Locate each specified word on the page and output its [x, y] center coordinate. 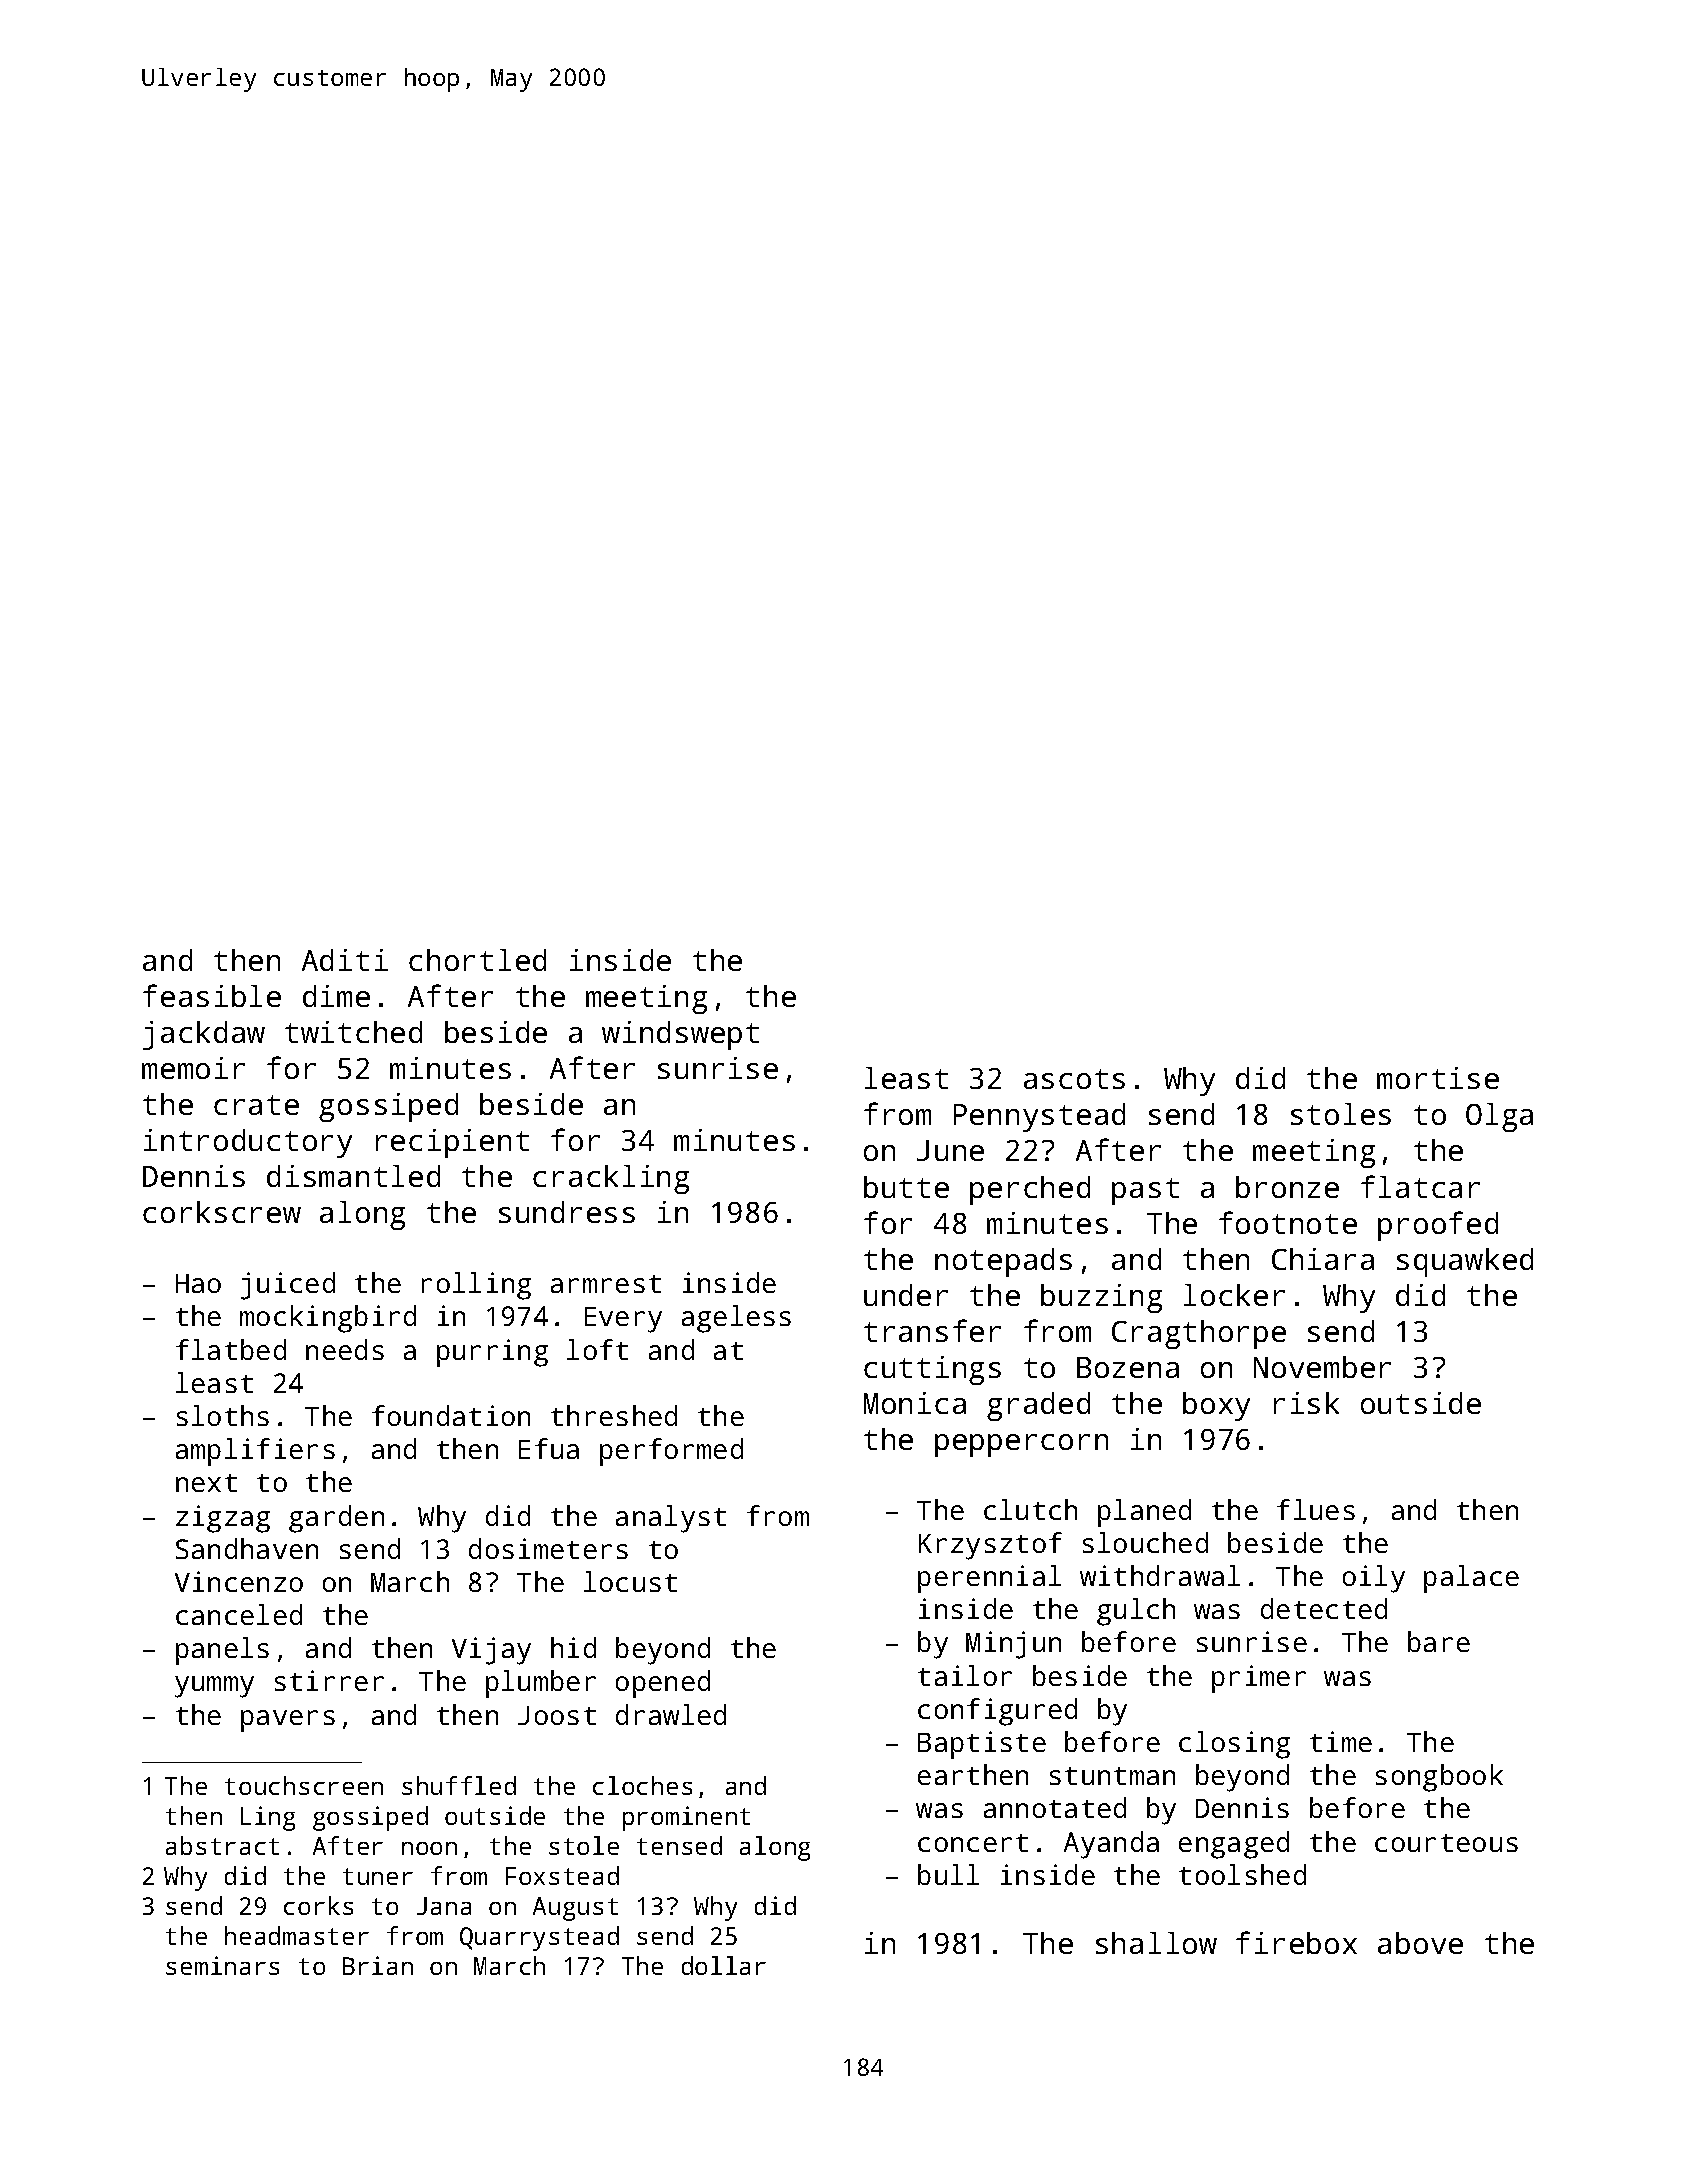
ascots [1074, 1079]
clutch [1030, 1509]
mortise [1438, 1078]
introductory [248, 1143]
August [575, 1909]
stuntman [1112, 1776]
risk [1306, 1403]
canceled [239, 1614]
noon [429, 1848]
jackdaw [204, 1035]
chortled [477, 960]
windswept [680, 1035]
